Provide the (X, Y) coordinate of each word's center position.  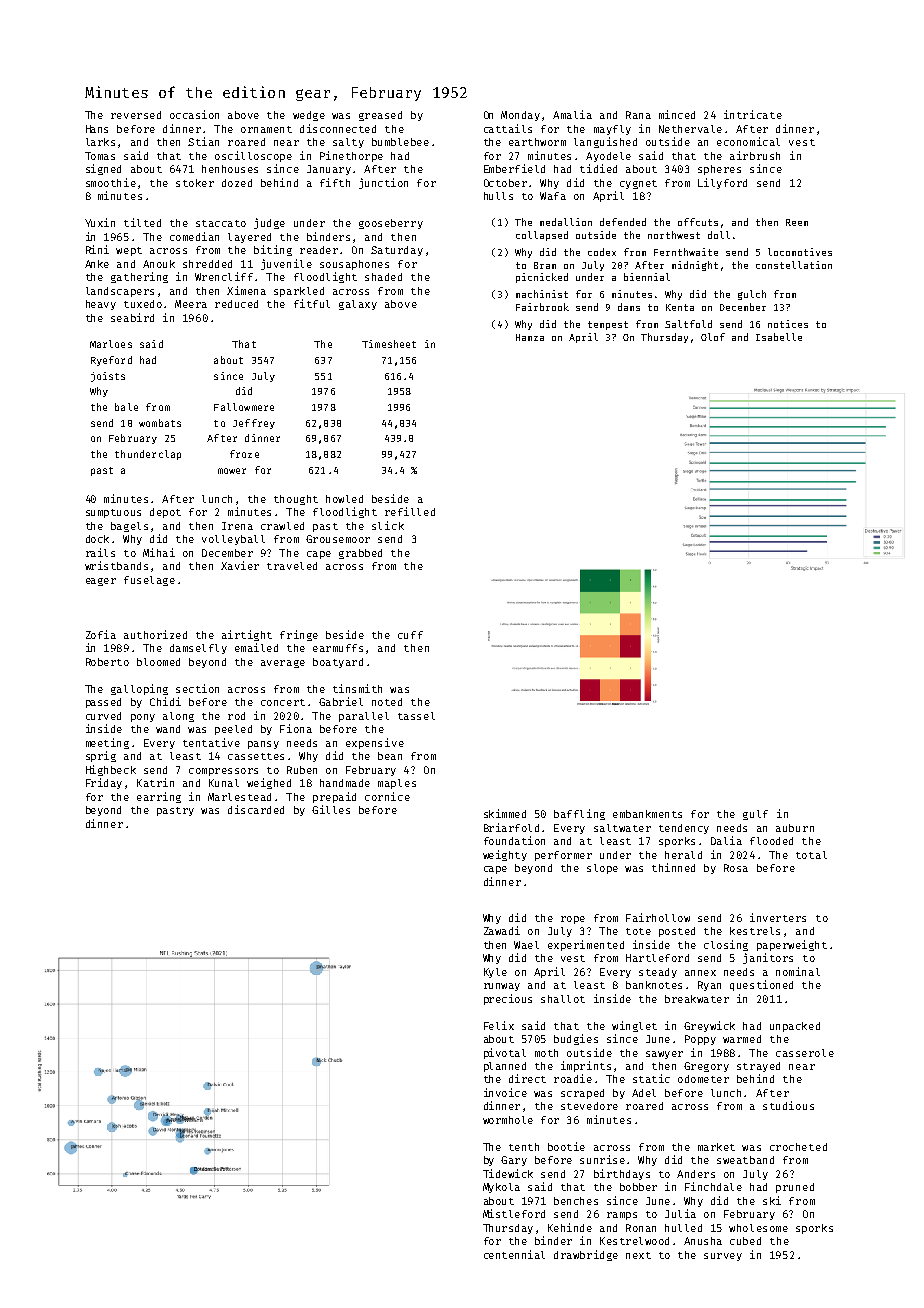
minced (677, 114)
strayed (758, 1067)
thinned (673, 867)
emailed (256, 647)
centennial (514, 1254)
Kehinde (570, 1227)
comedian (194, 236)
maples (397, 784)
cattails (508, 128)
